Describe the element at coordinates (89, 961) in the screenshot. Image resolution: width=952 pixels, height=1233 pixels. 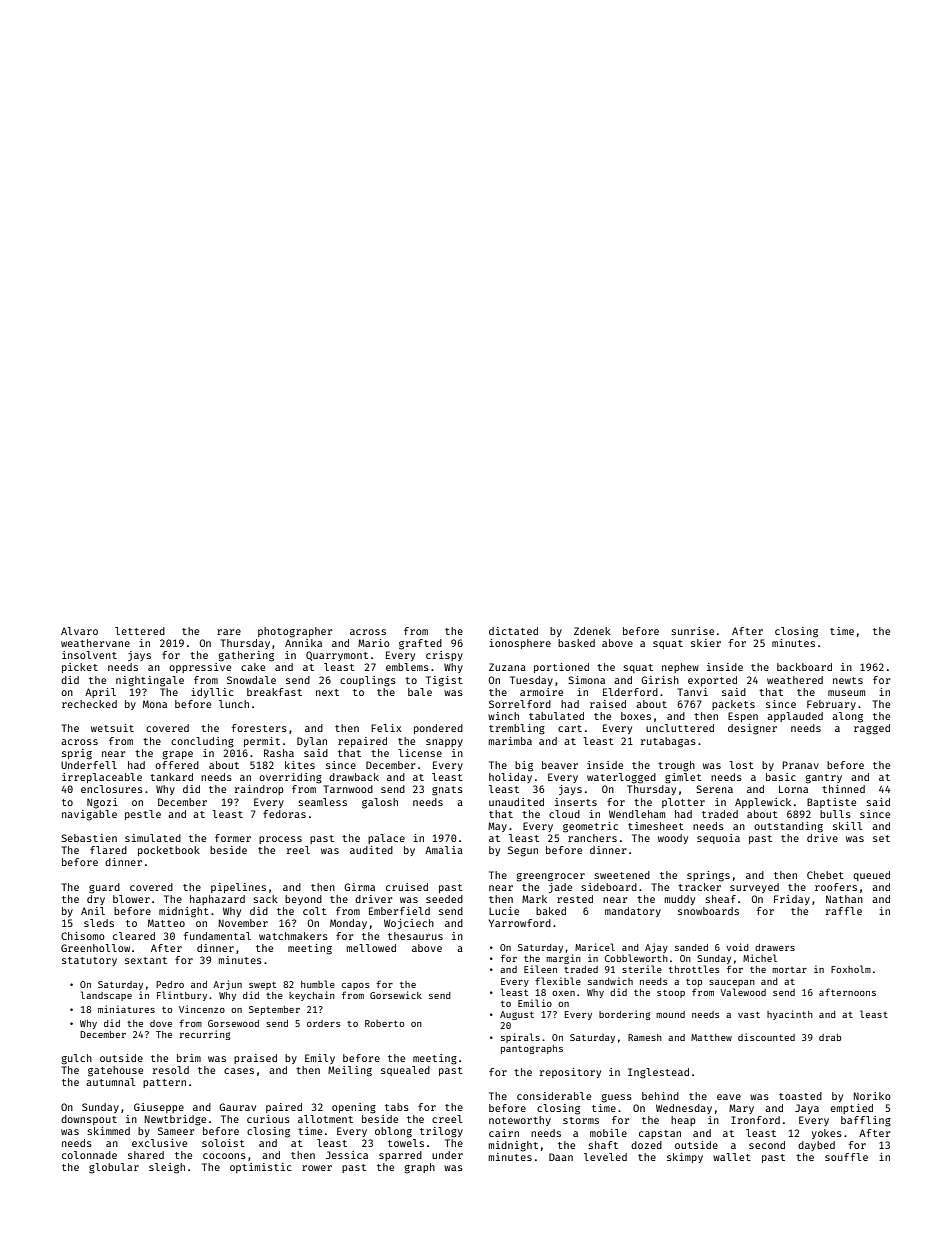
I see `statutory` at that location.
